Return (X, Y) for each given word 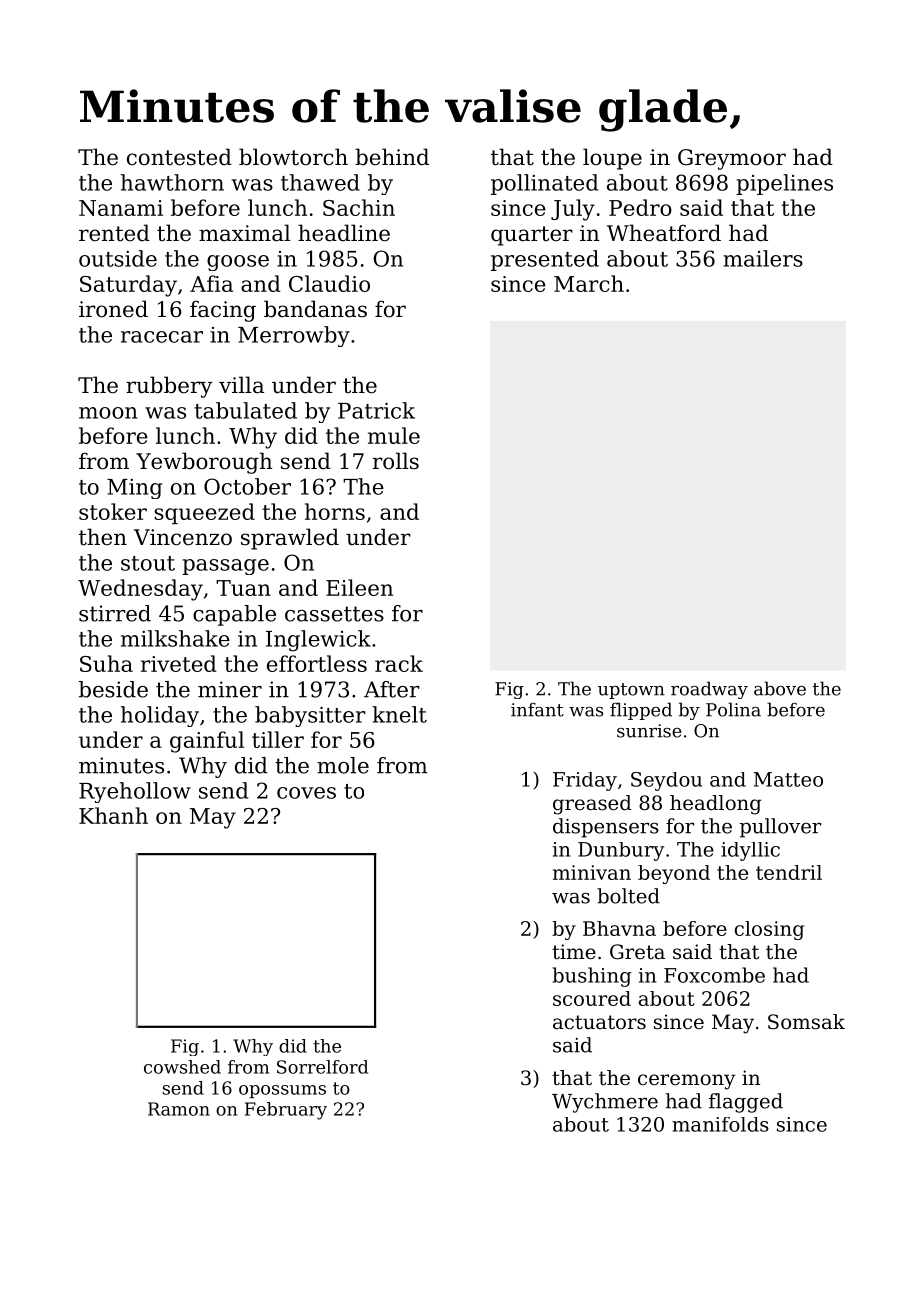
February (286, 1111)
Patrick (376, 410)
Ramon (179, 1109)
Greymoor (732, 159)
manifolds (720, 1124)
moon (108, 413)
